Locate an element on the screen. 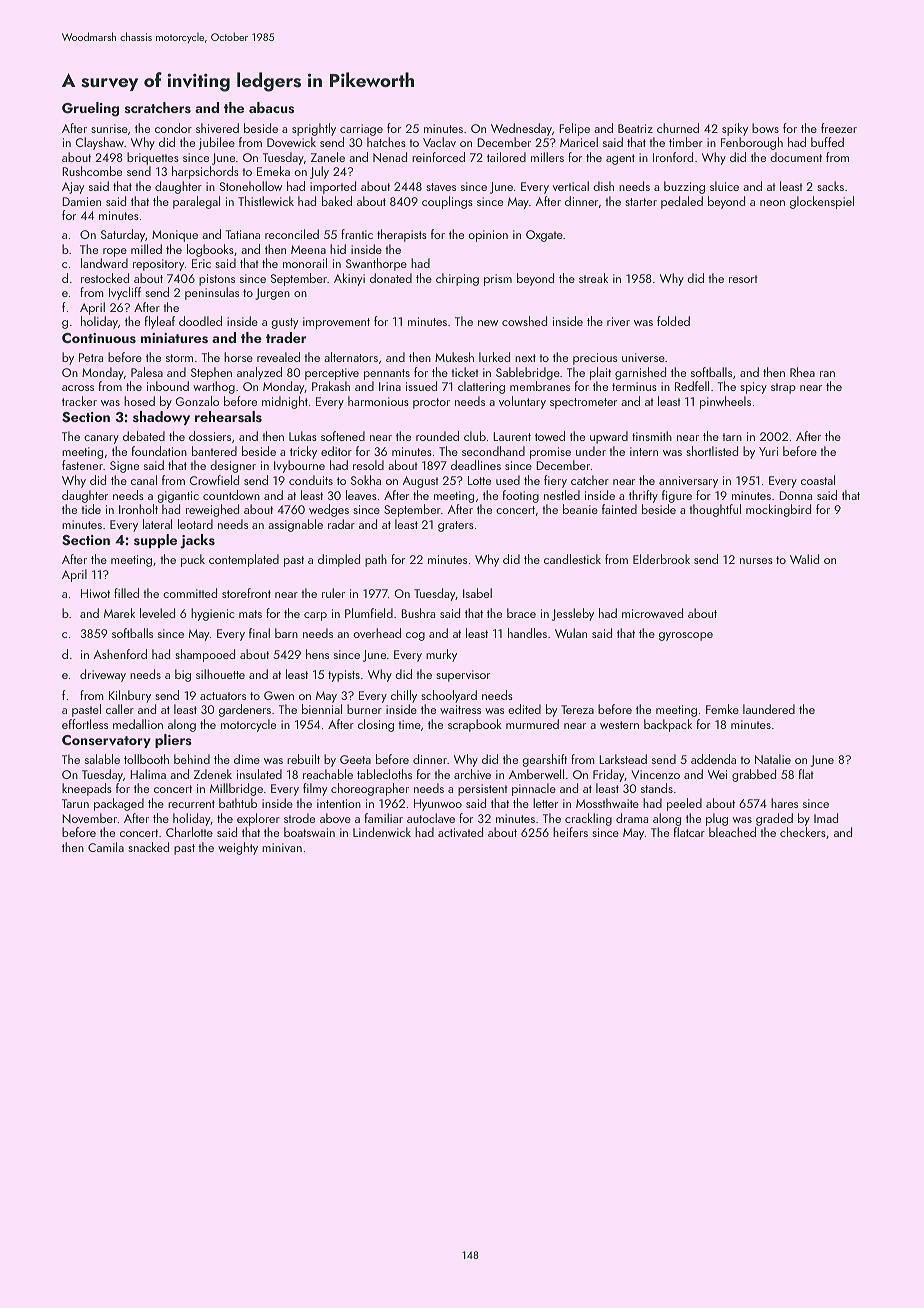 This screenshot has width=924, height=1308. Yuri is located at coordinates (768, 451).
